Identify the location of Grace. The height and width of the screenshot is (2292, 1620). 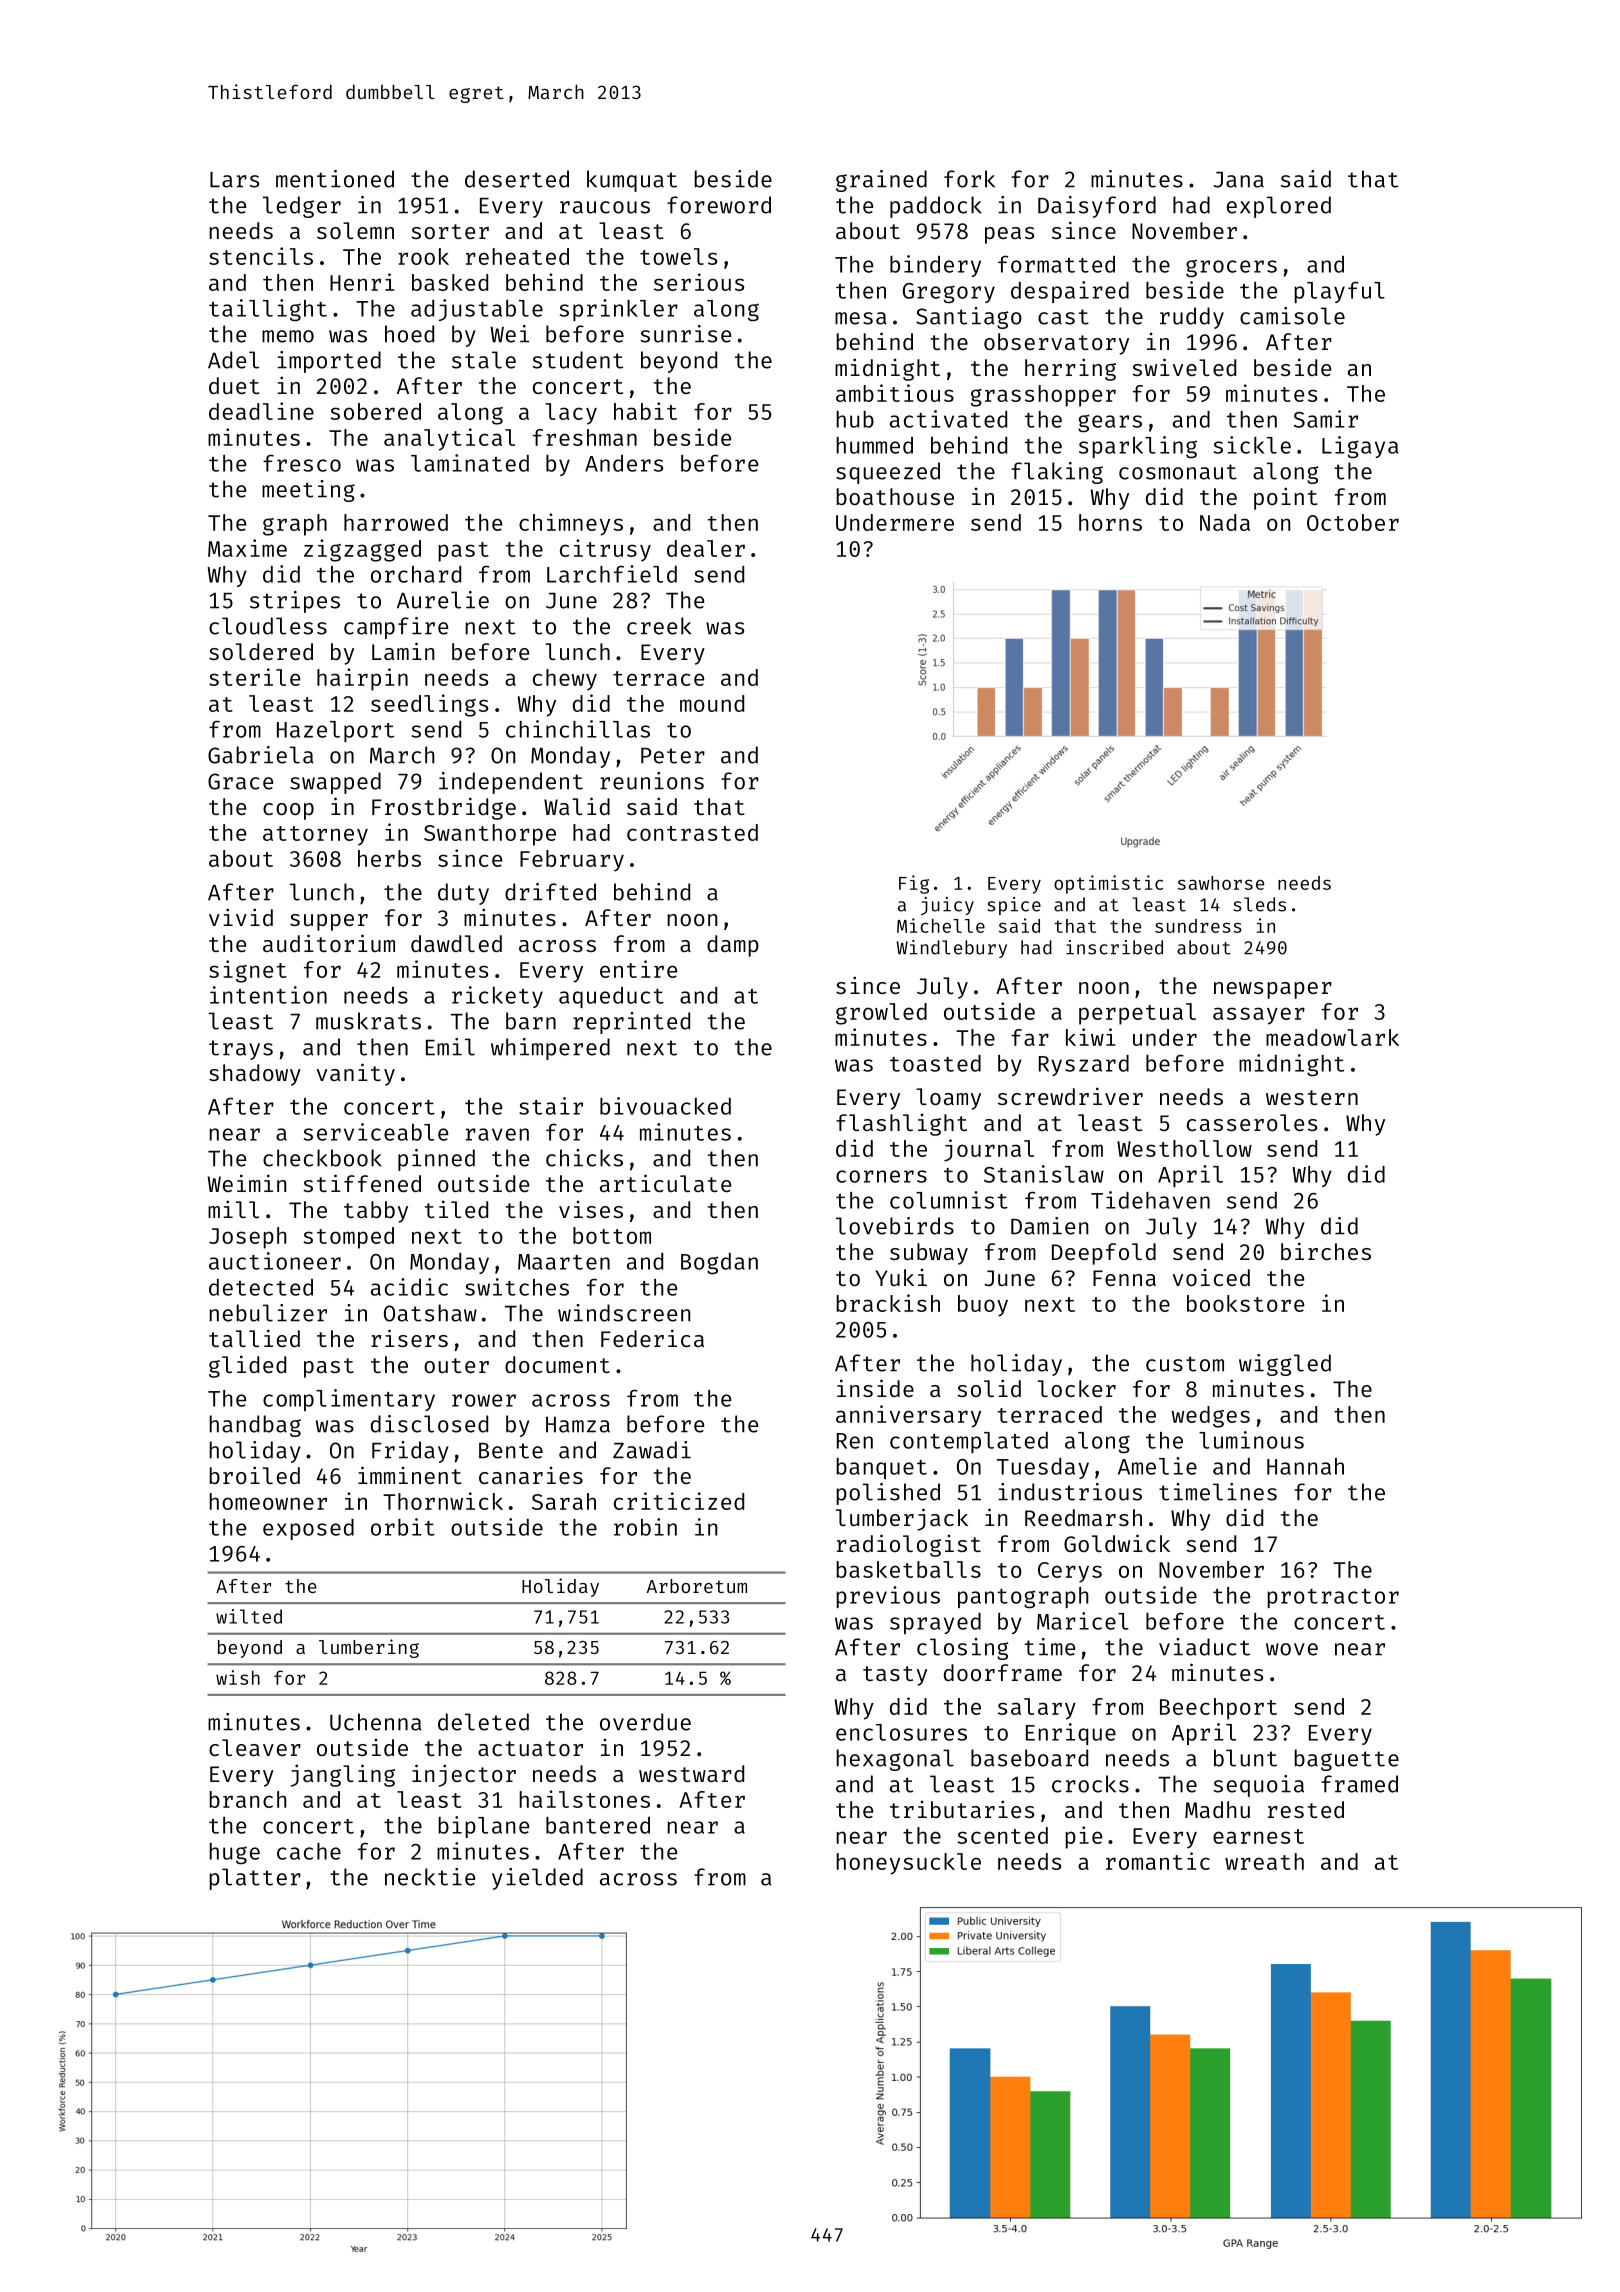
(240, 781).
